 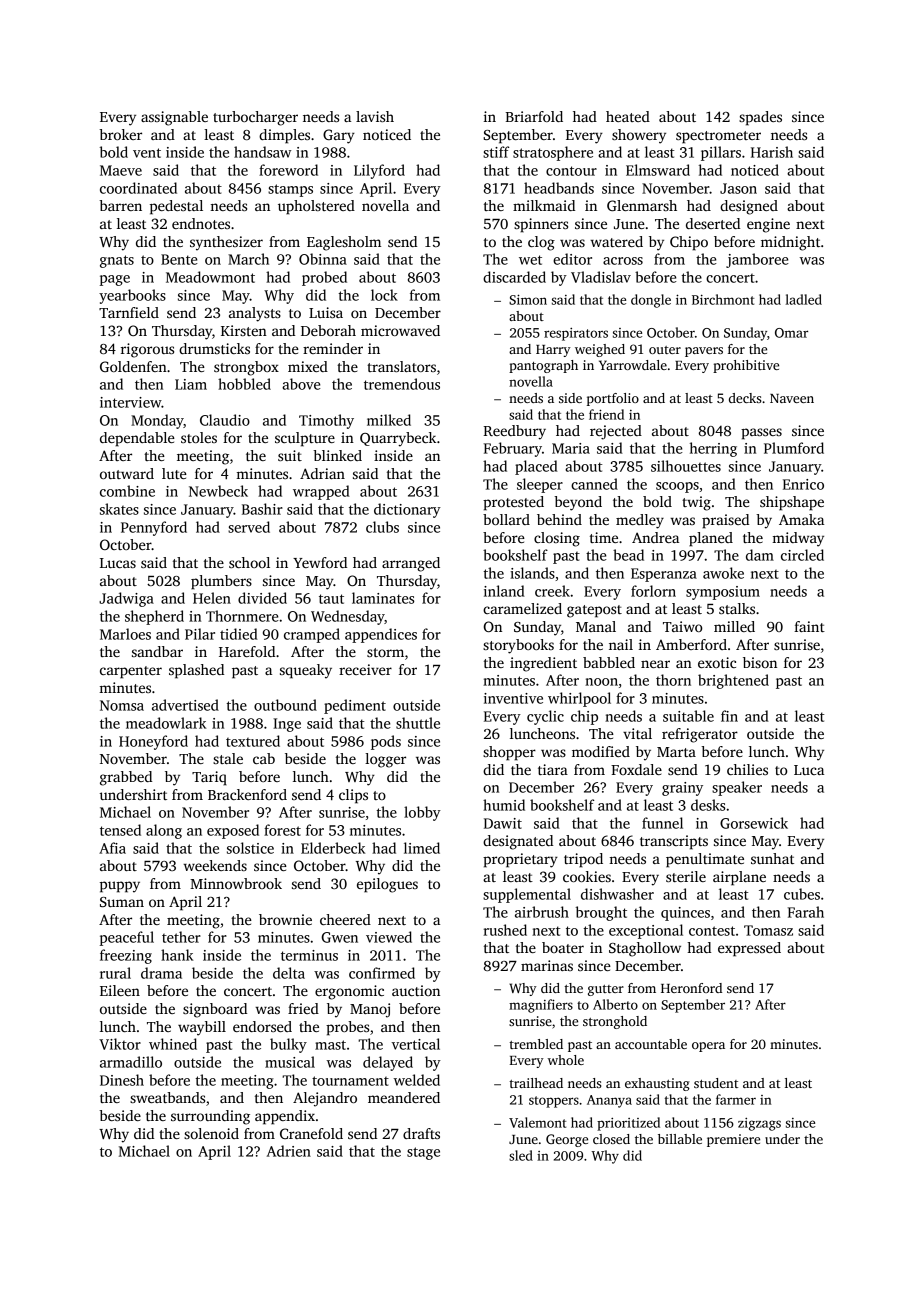 I want to click on premiere, so click(x=733, y=1140).
